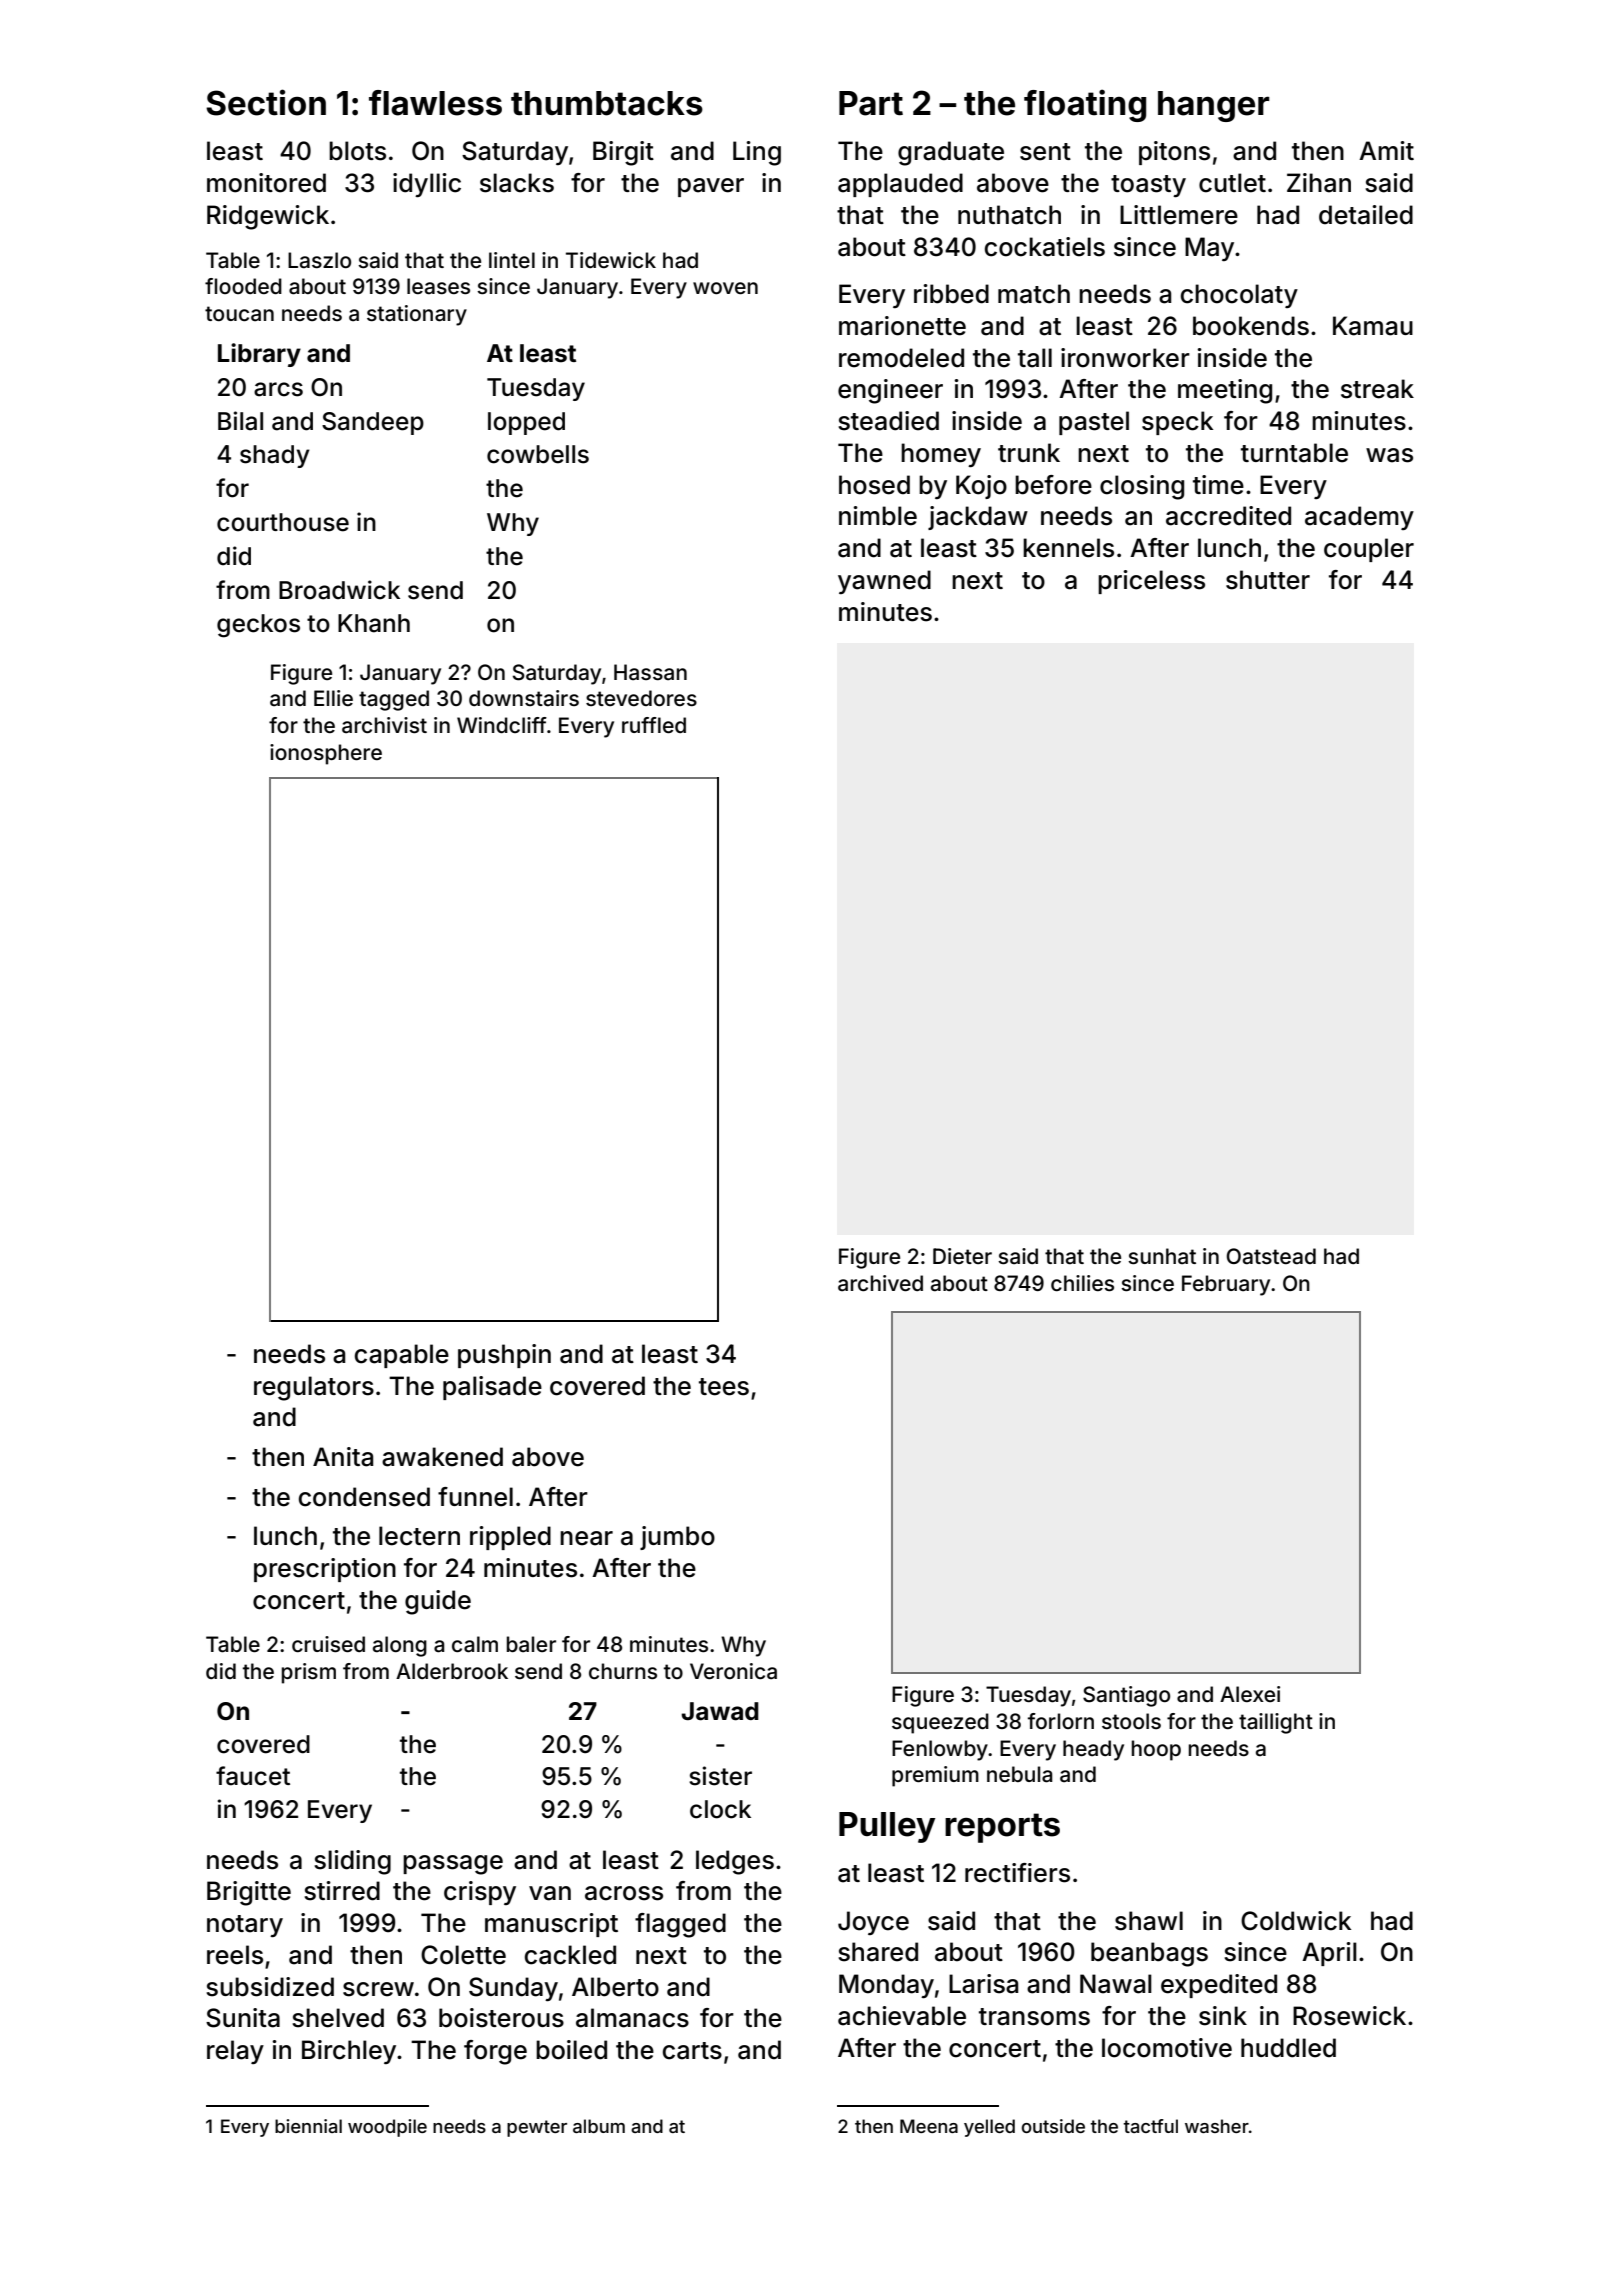  What do you see at coordinates (871, 103) in the screenshot?
I see `Part` at bounding box center [871, 103].
